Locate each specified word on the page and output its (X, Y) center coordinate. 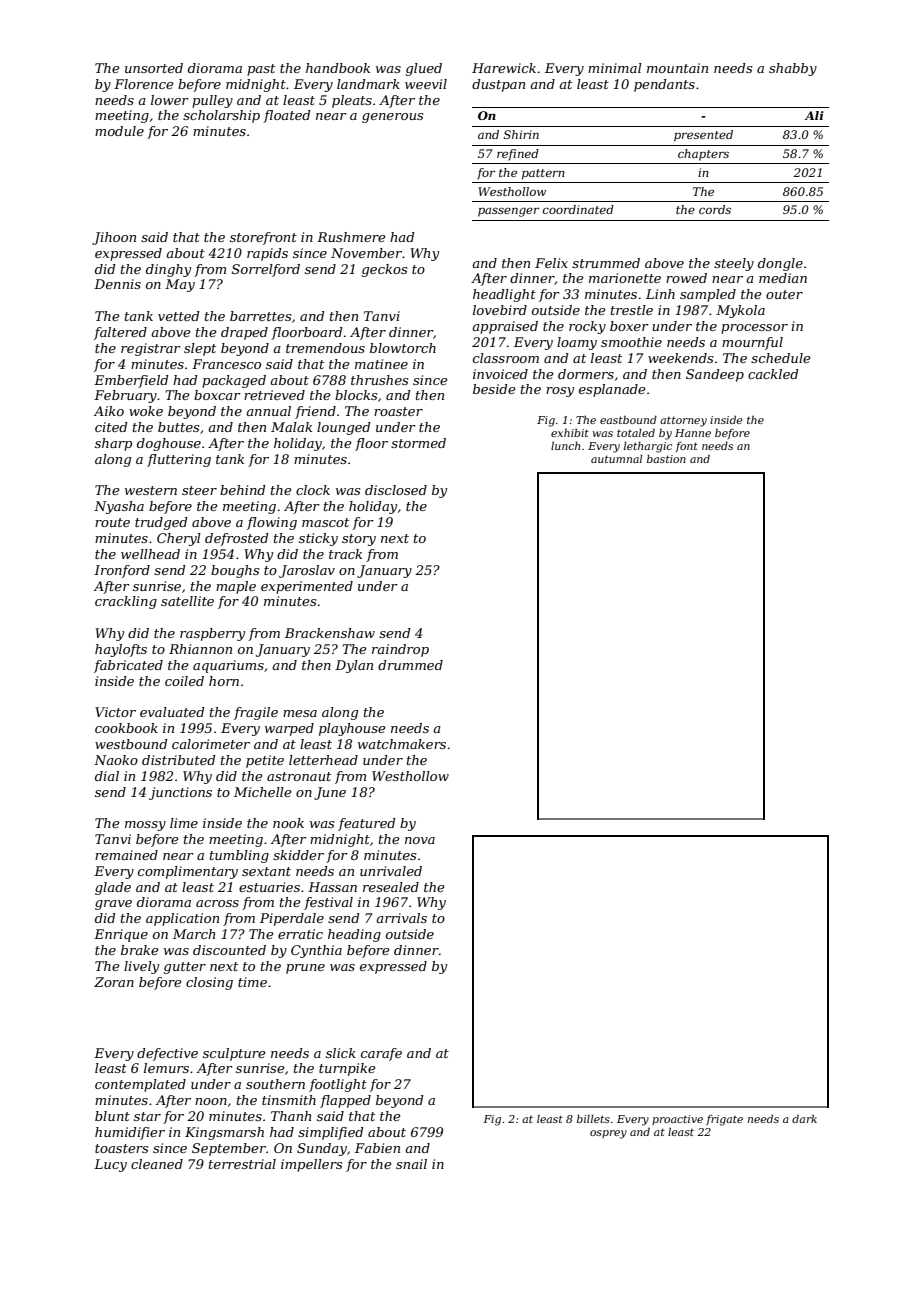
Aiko (109, 411)
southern (275, 1084)
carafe (381, 1054)
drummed (410, 665)
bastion (666, 458)
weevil (426, 84)
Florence (144, 84)
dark (804, 1119)
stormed (418, 443)
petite (265, 761)
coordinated (578, 209)
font (686, 447)
